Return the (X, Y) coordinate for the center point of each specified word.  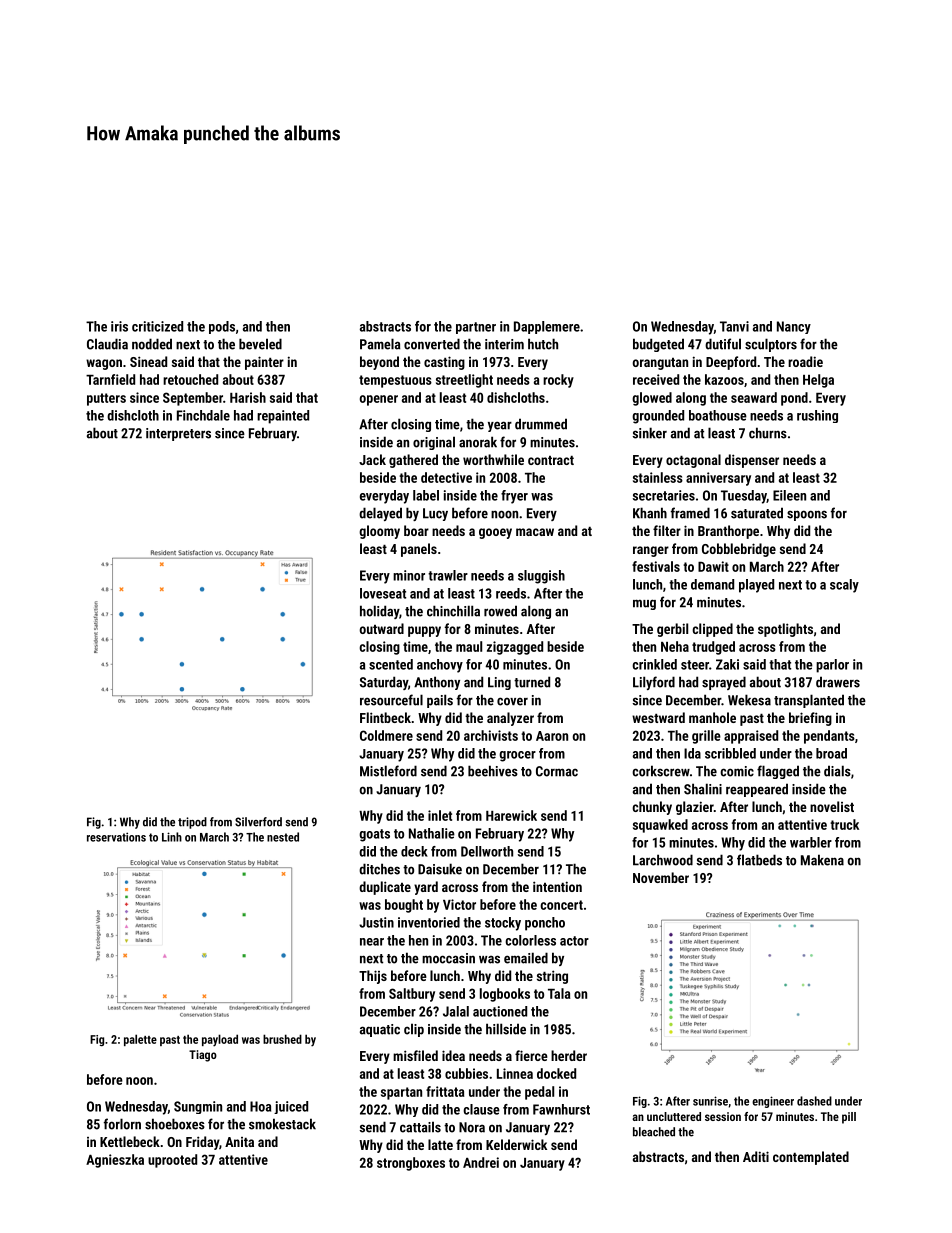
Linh (172, 837)
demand (712, 584)
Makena (822, 860)
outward (382, 628)
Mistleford (388, 771)
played (756, 586)
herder (569, 1055)
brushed (282, 1039)
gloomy (379, 532)
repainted (283, 417)
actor (574, 941)
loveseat (383, 593)
